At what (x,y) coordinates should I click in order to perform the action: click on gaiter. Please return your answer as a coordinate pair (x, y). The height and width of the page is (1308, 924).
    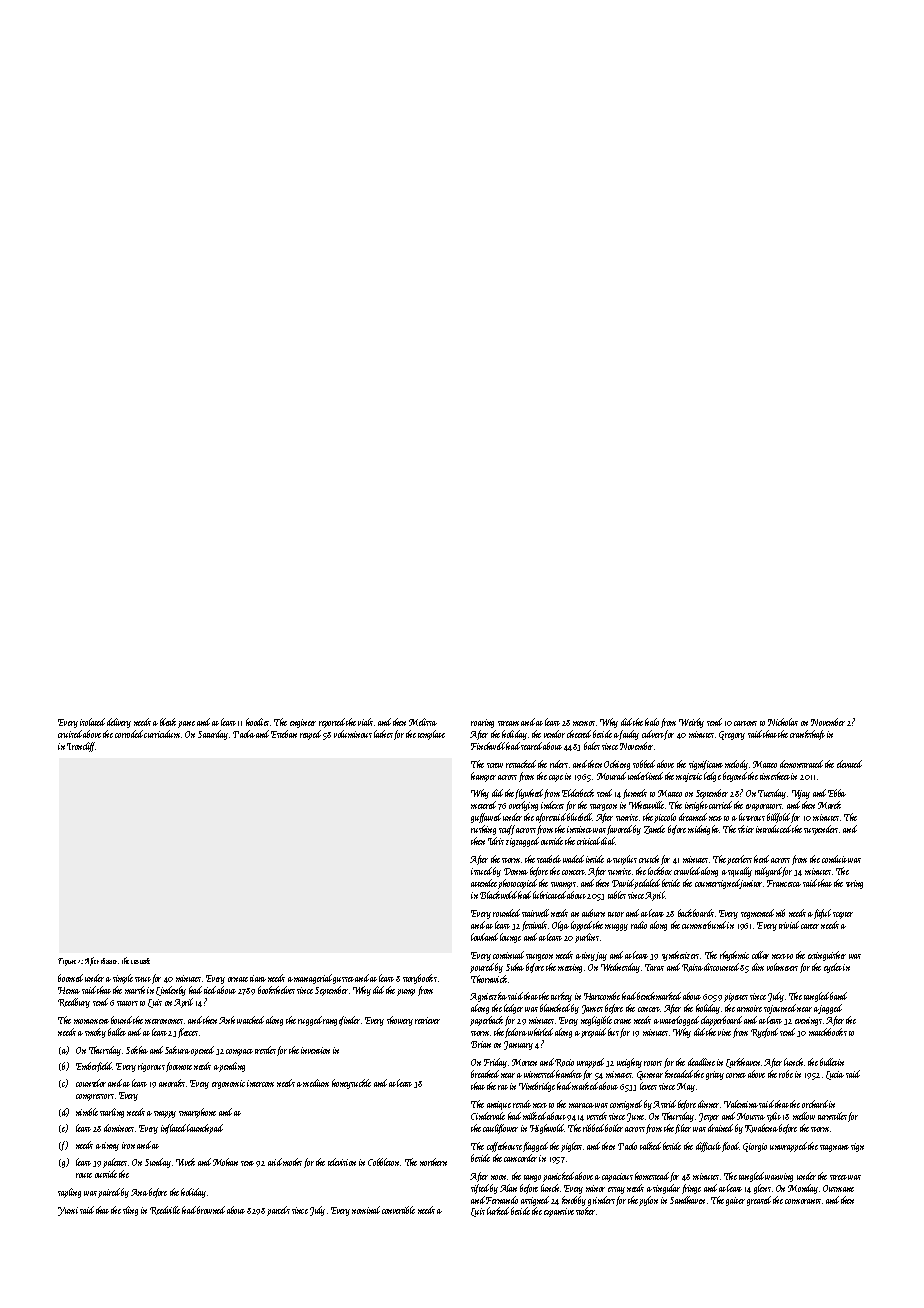
    Looking at the image, I should click on (735, 1201).
